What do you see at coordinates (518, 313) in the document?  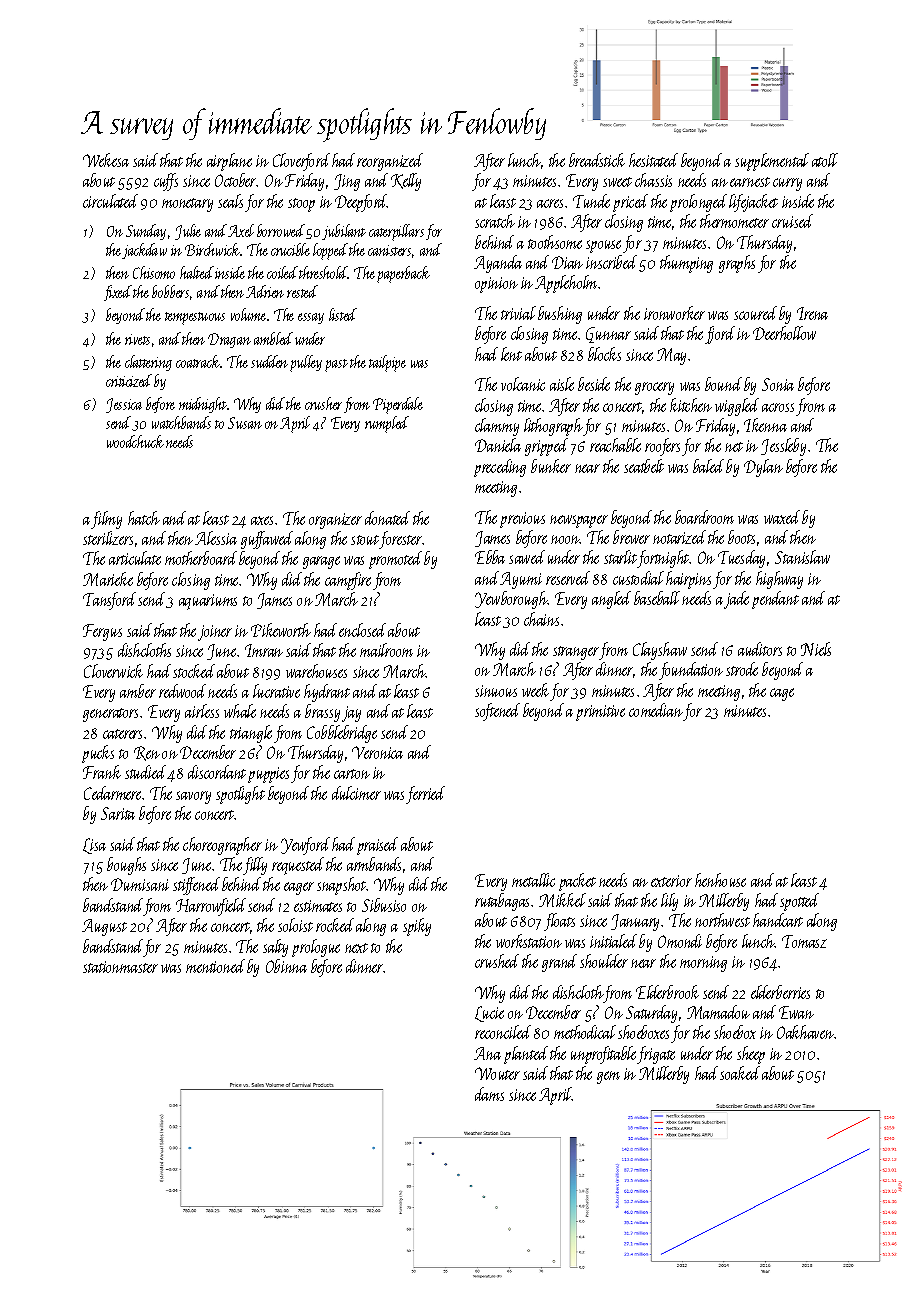 I see `trivial` at bounding box center [518, 313].
